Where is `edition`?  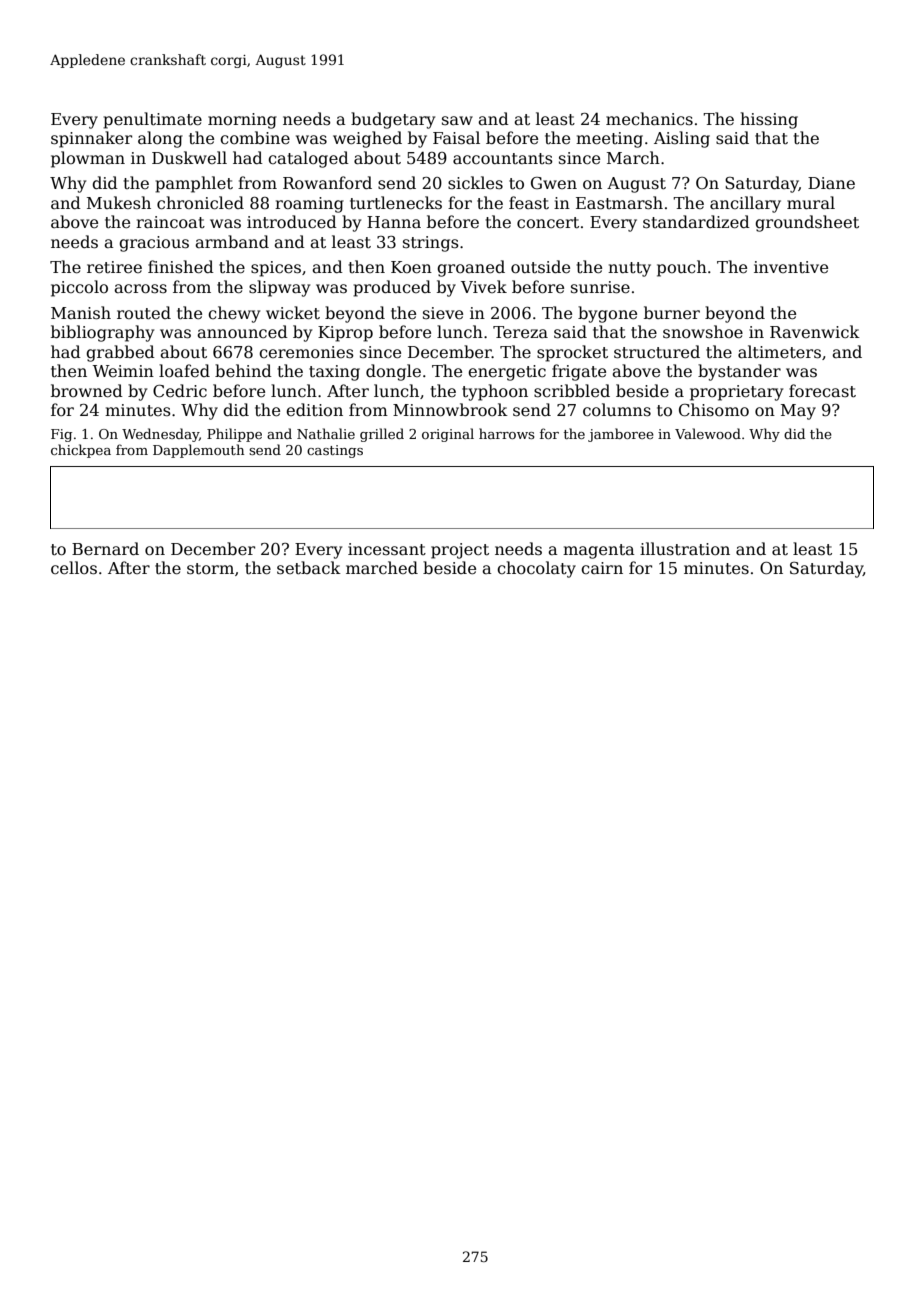
edition is located at coordinates (314, 410).
